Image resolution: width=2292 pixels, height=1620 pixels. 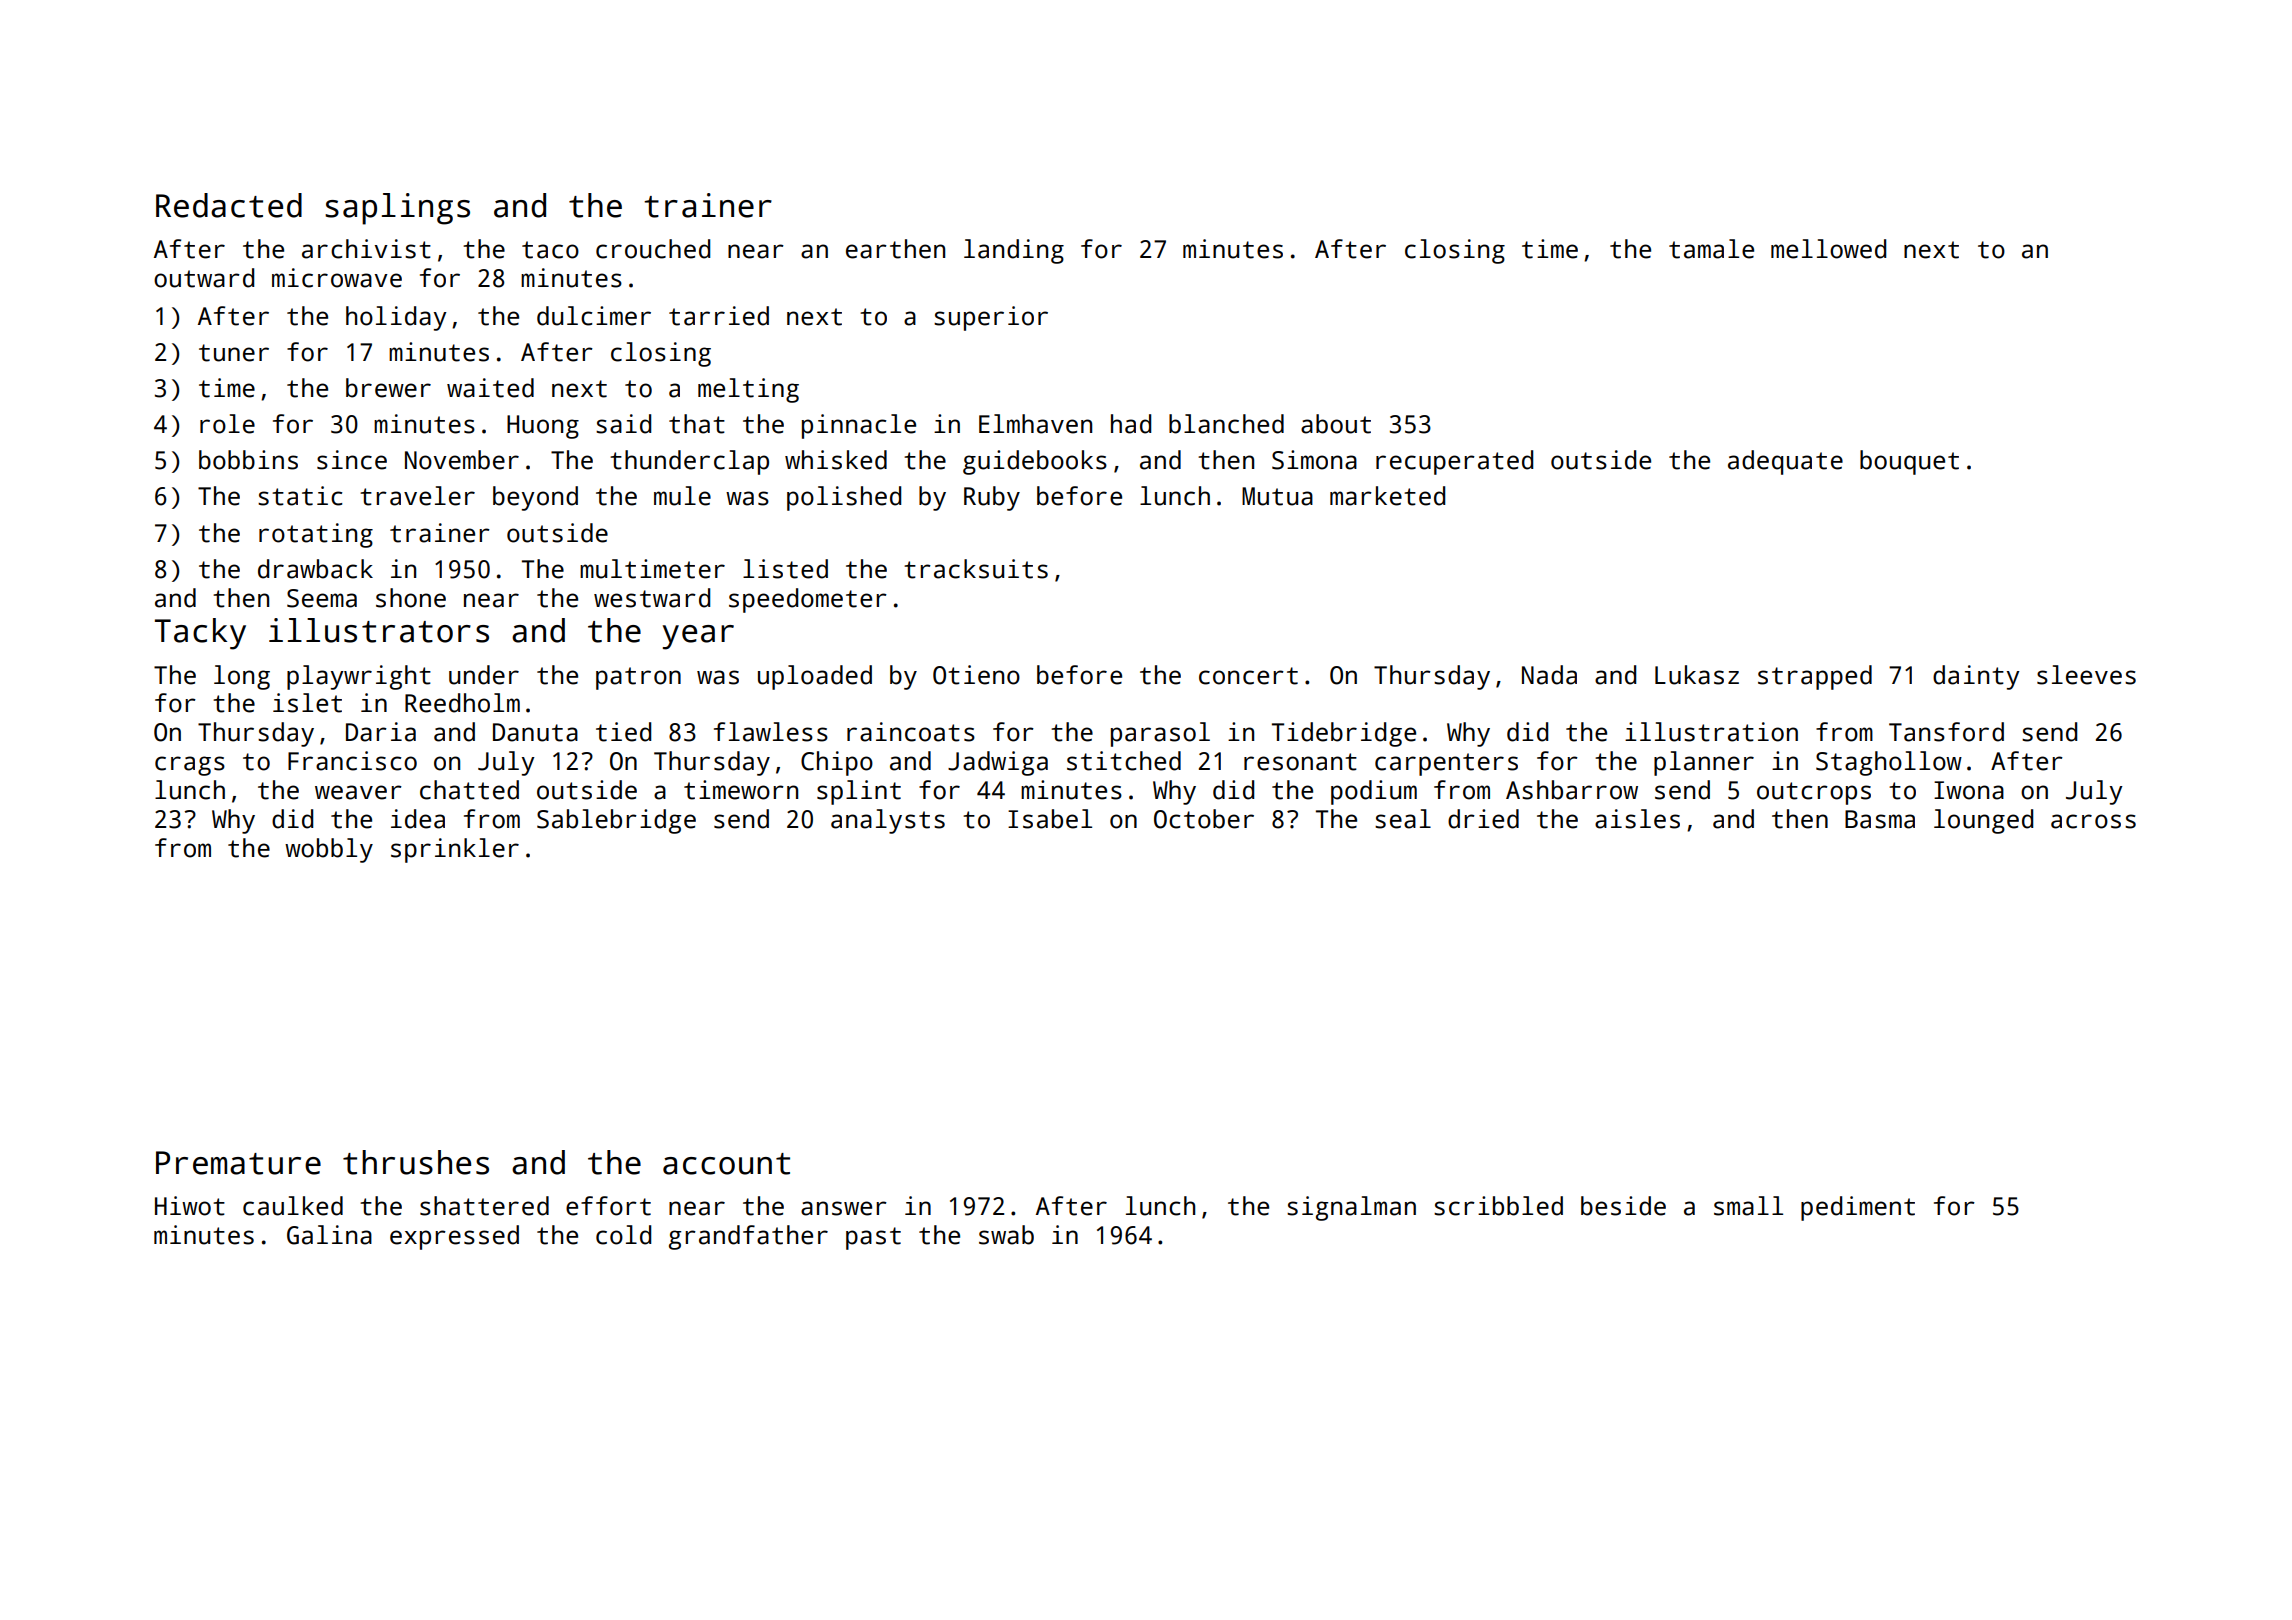 What do you see at coordinates (1403, 819) in the image?
I see `seal` at bounding box center [1403, 819].
